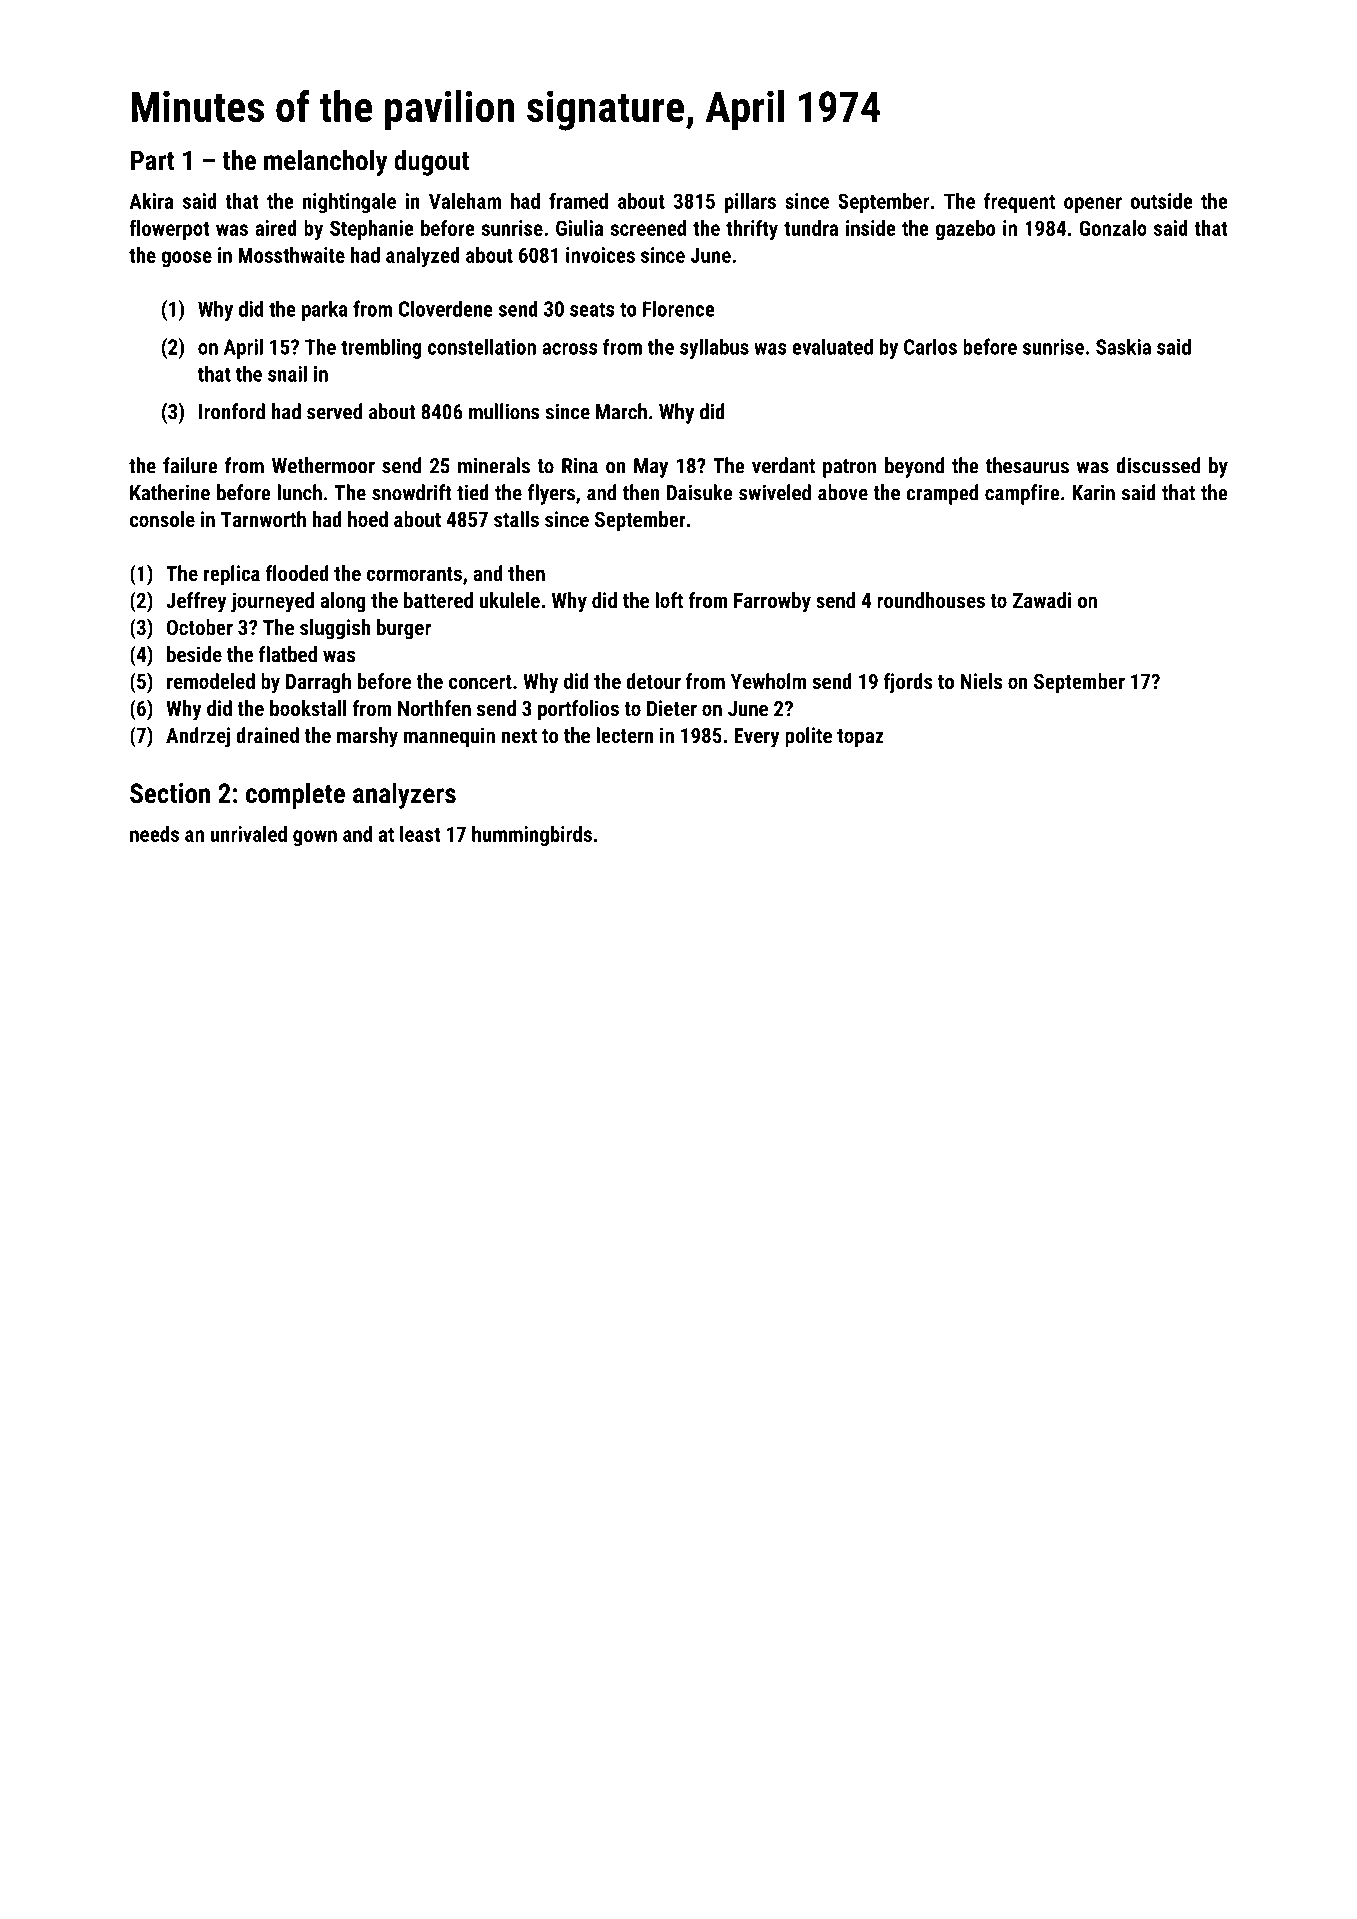 Image resolution: width=1357 pixels, height=1919 pixels. Describe the element at coordinates (768, 681) in the screenshot. I see `Yewholm` at that location.
